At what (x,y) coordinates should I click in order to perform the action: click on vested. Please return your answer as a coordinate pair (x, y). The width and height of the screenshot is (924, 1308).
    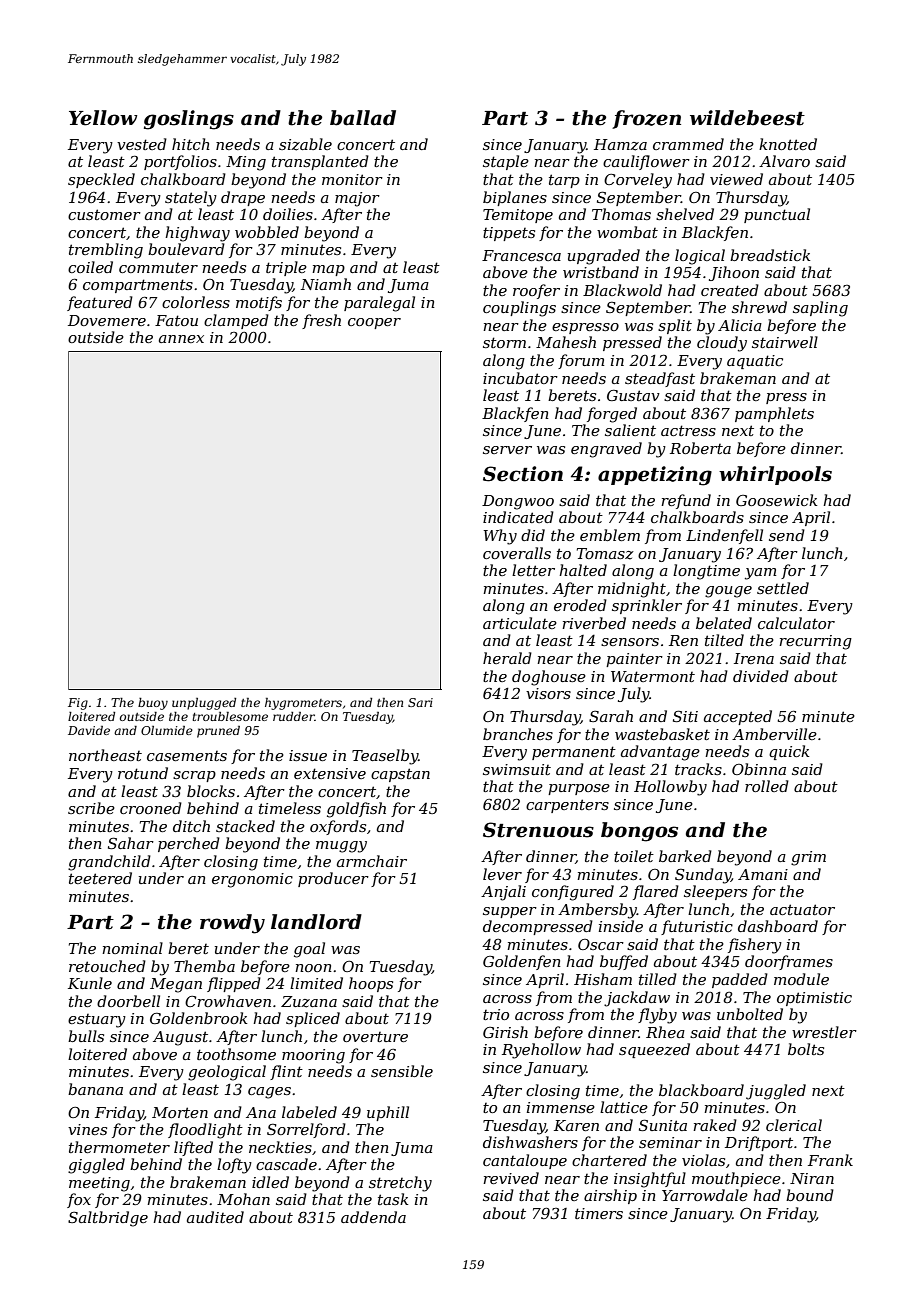
    Looking at the image, I should click on (142, 144).
